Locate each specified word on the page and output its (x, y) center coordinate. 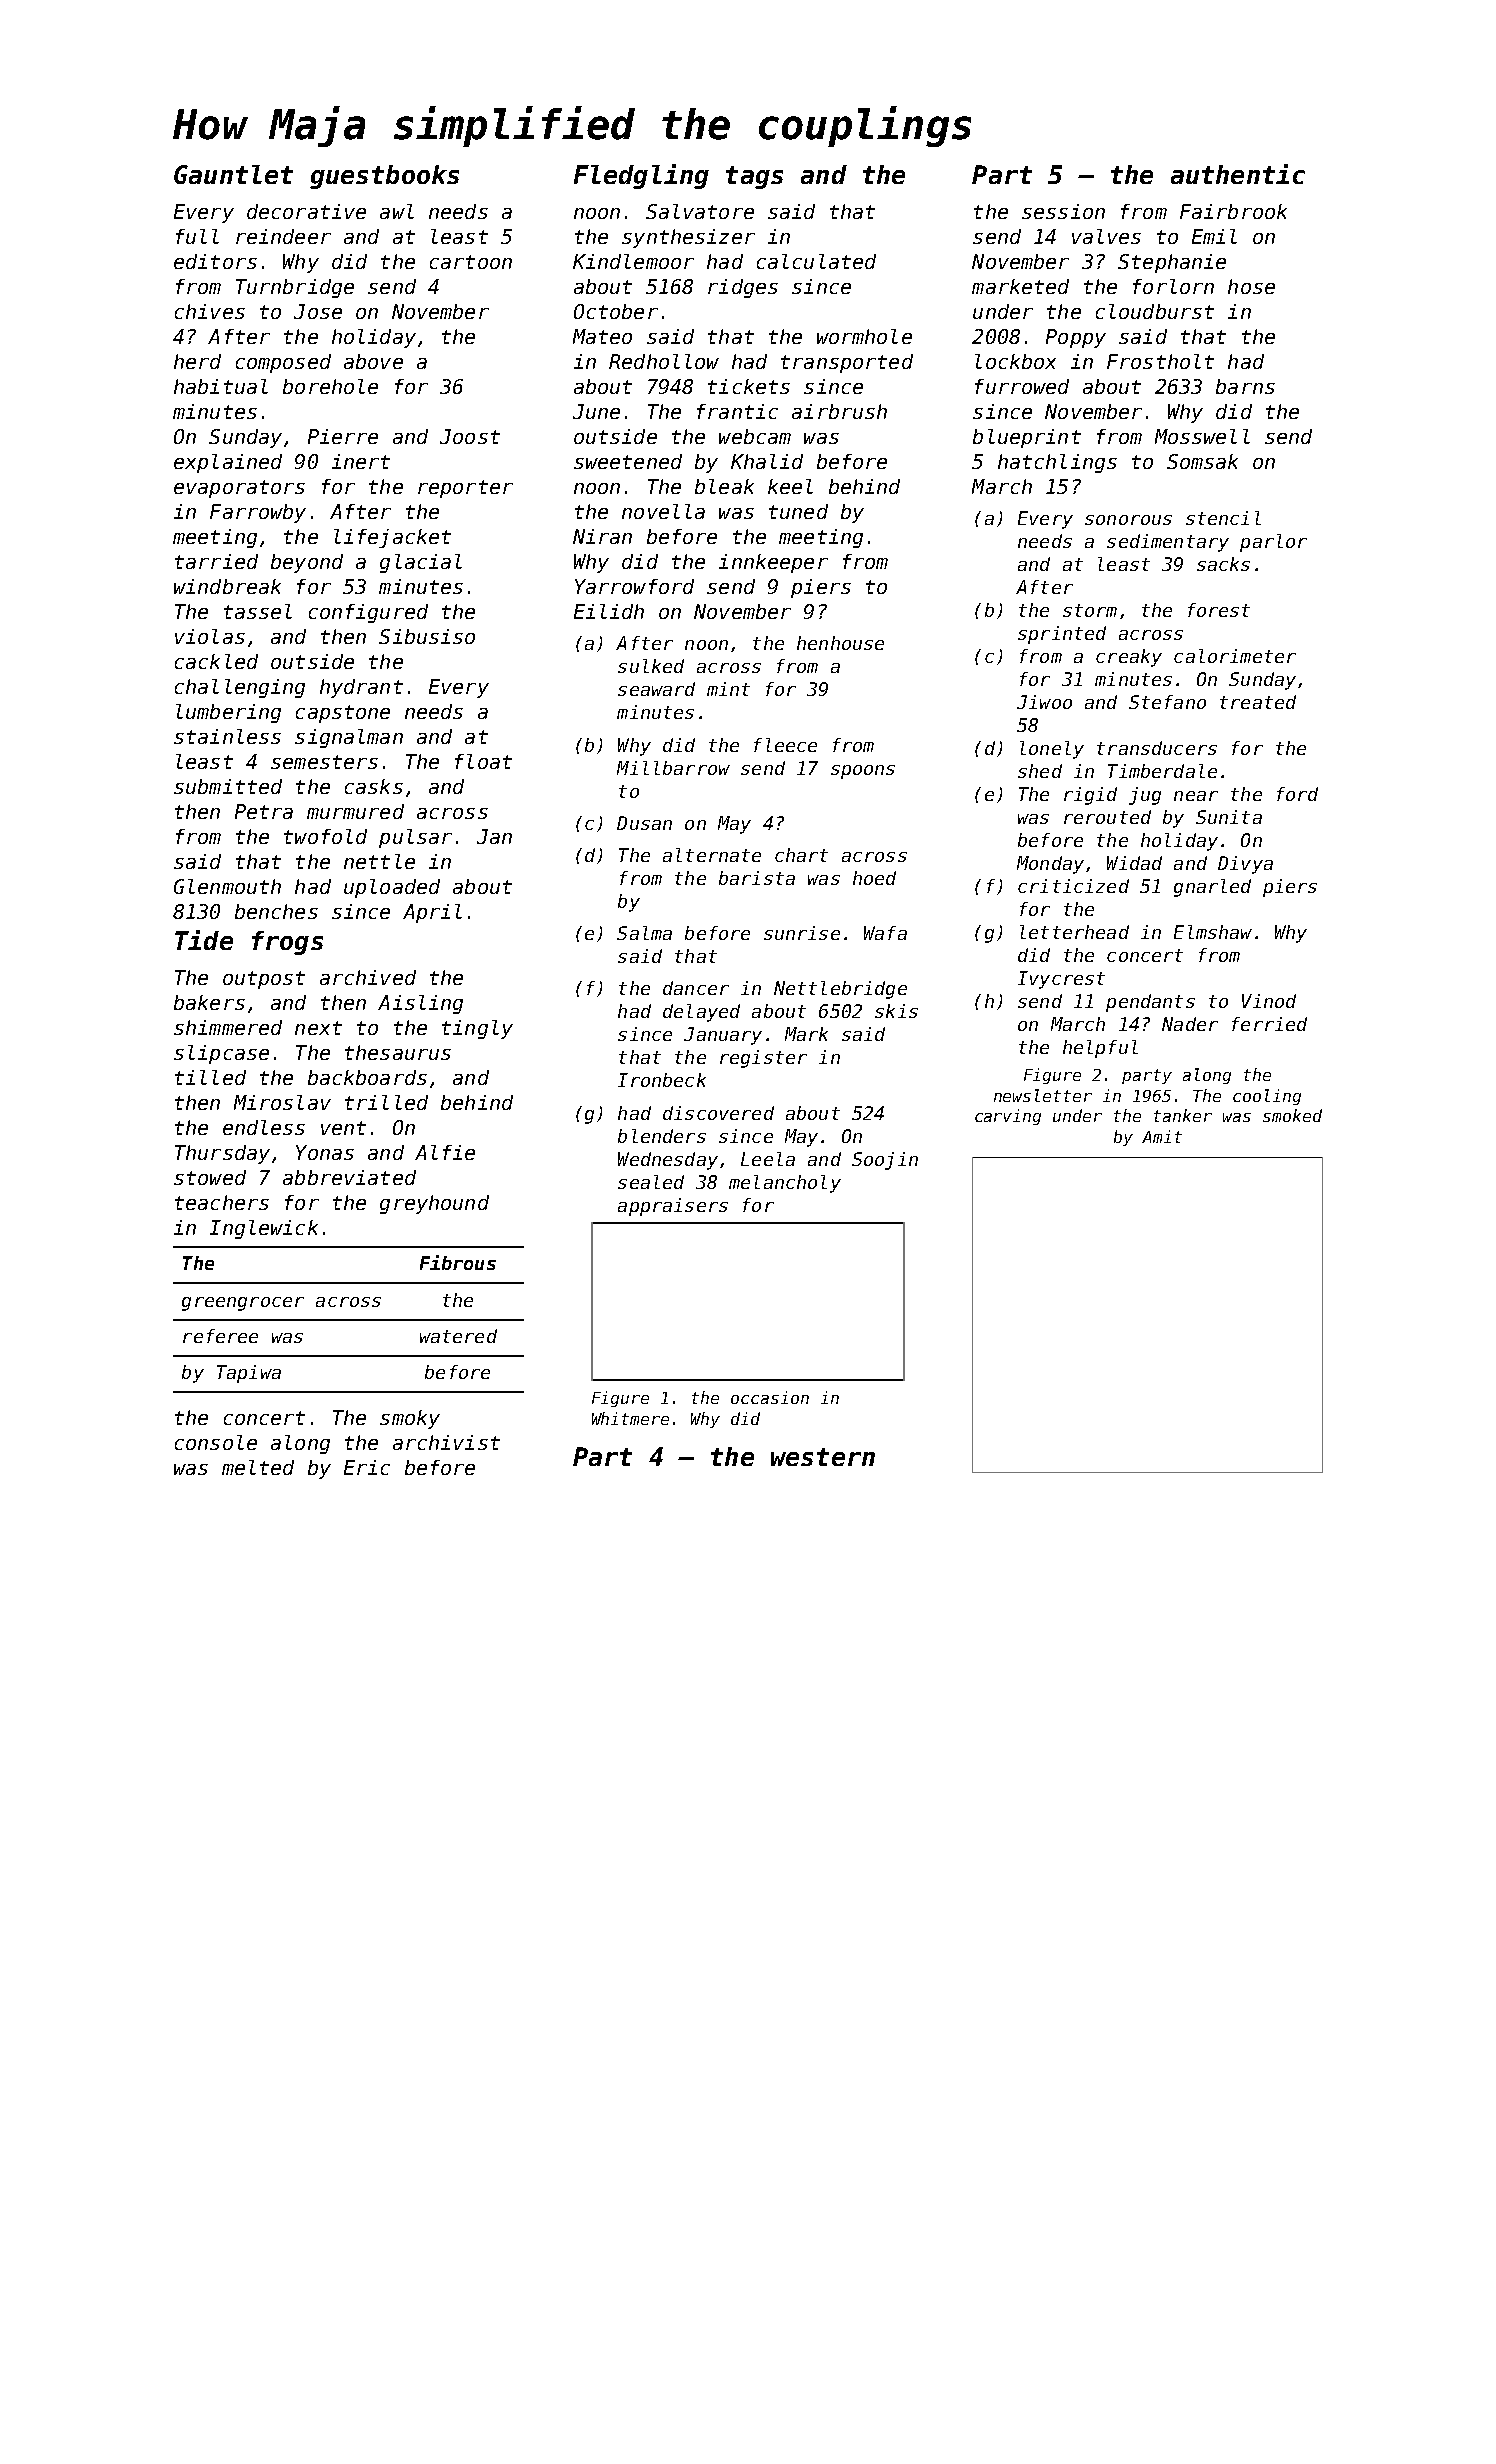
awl (397, 211)
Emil (1214, 236)
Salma (644, 933)
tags (754, 177)
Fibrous (458, 1262)
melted (258, 1467)
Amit (1162, 1136)
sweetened (628, 461)
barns (1245, 386)
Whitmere (630, 1418)
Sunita (1229, 817)
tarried (216, 561)
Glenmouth (227, 886)
